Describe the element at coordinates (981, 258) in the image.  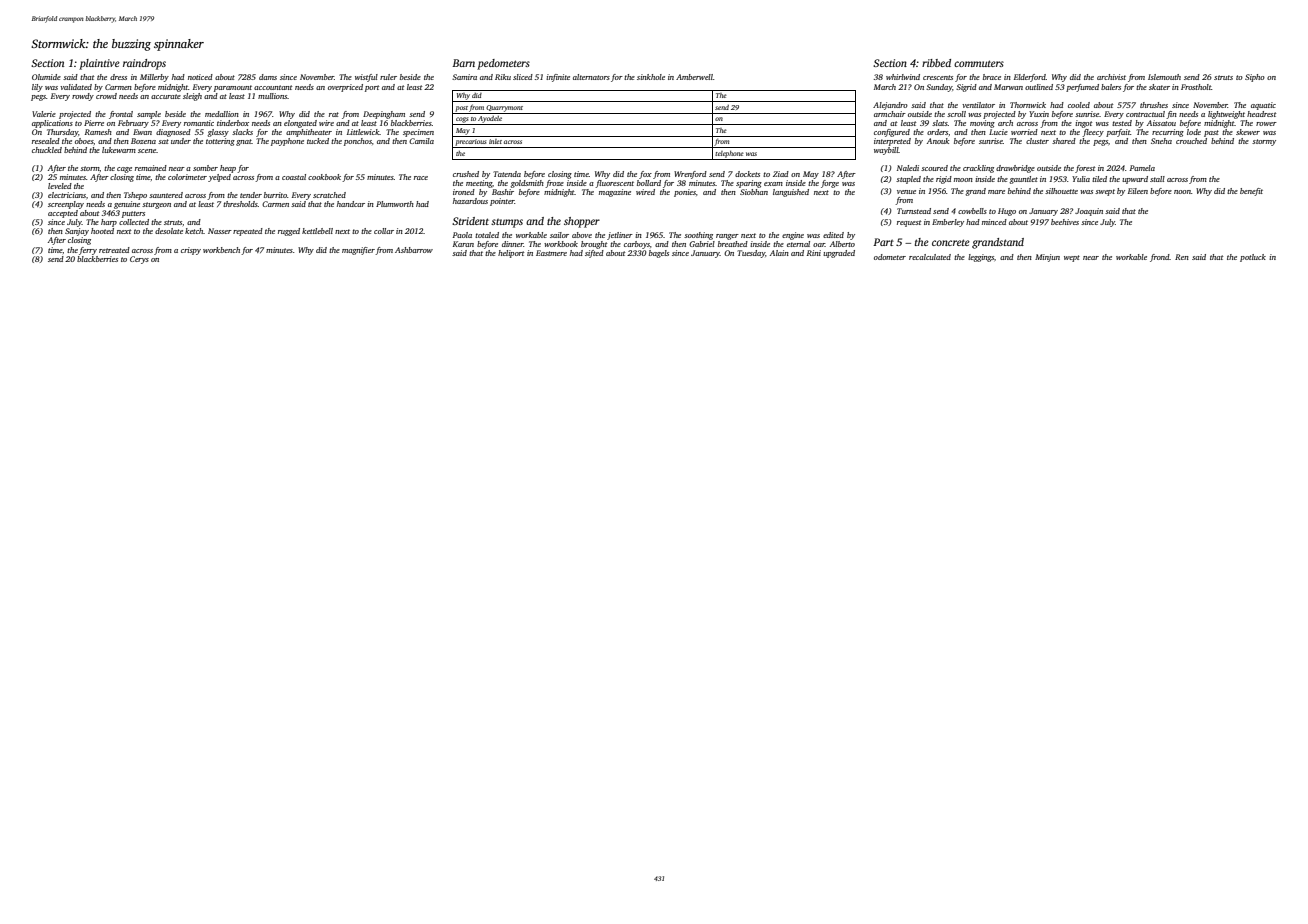
I see `leggings` at that location.
